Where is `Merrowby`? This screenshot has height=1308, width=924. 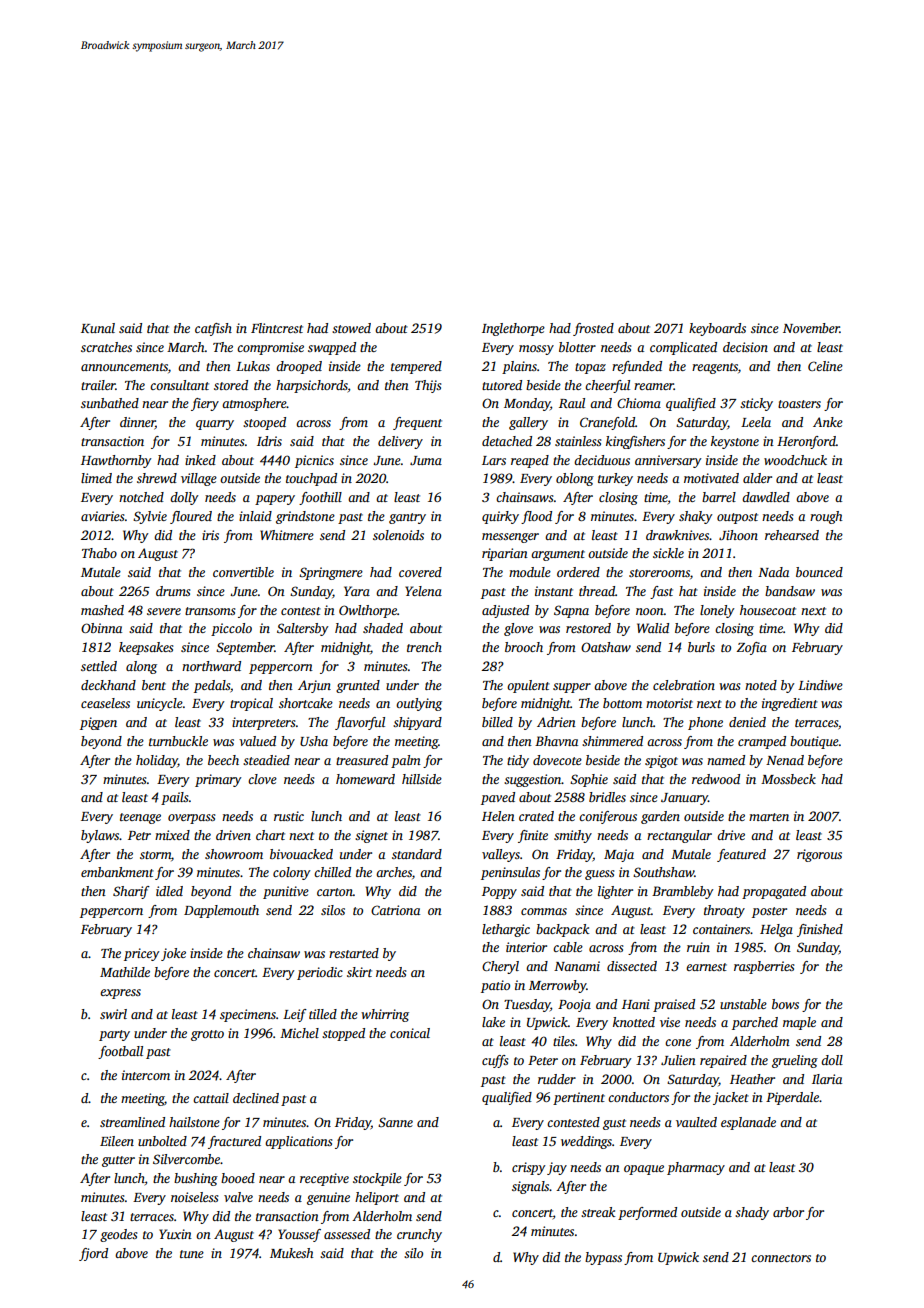 Merrowby is located at coordinates (558, 986).
